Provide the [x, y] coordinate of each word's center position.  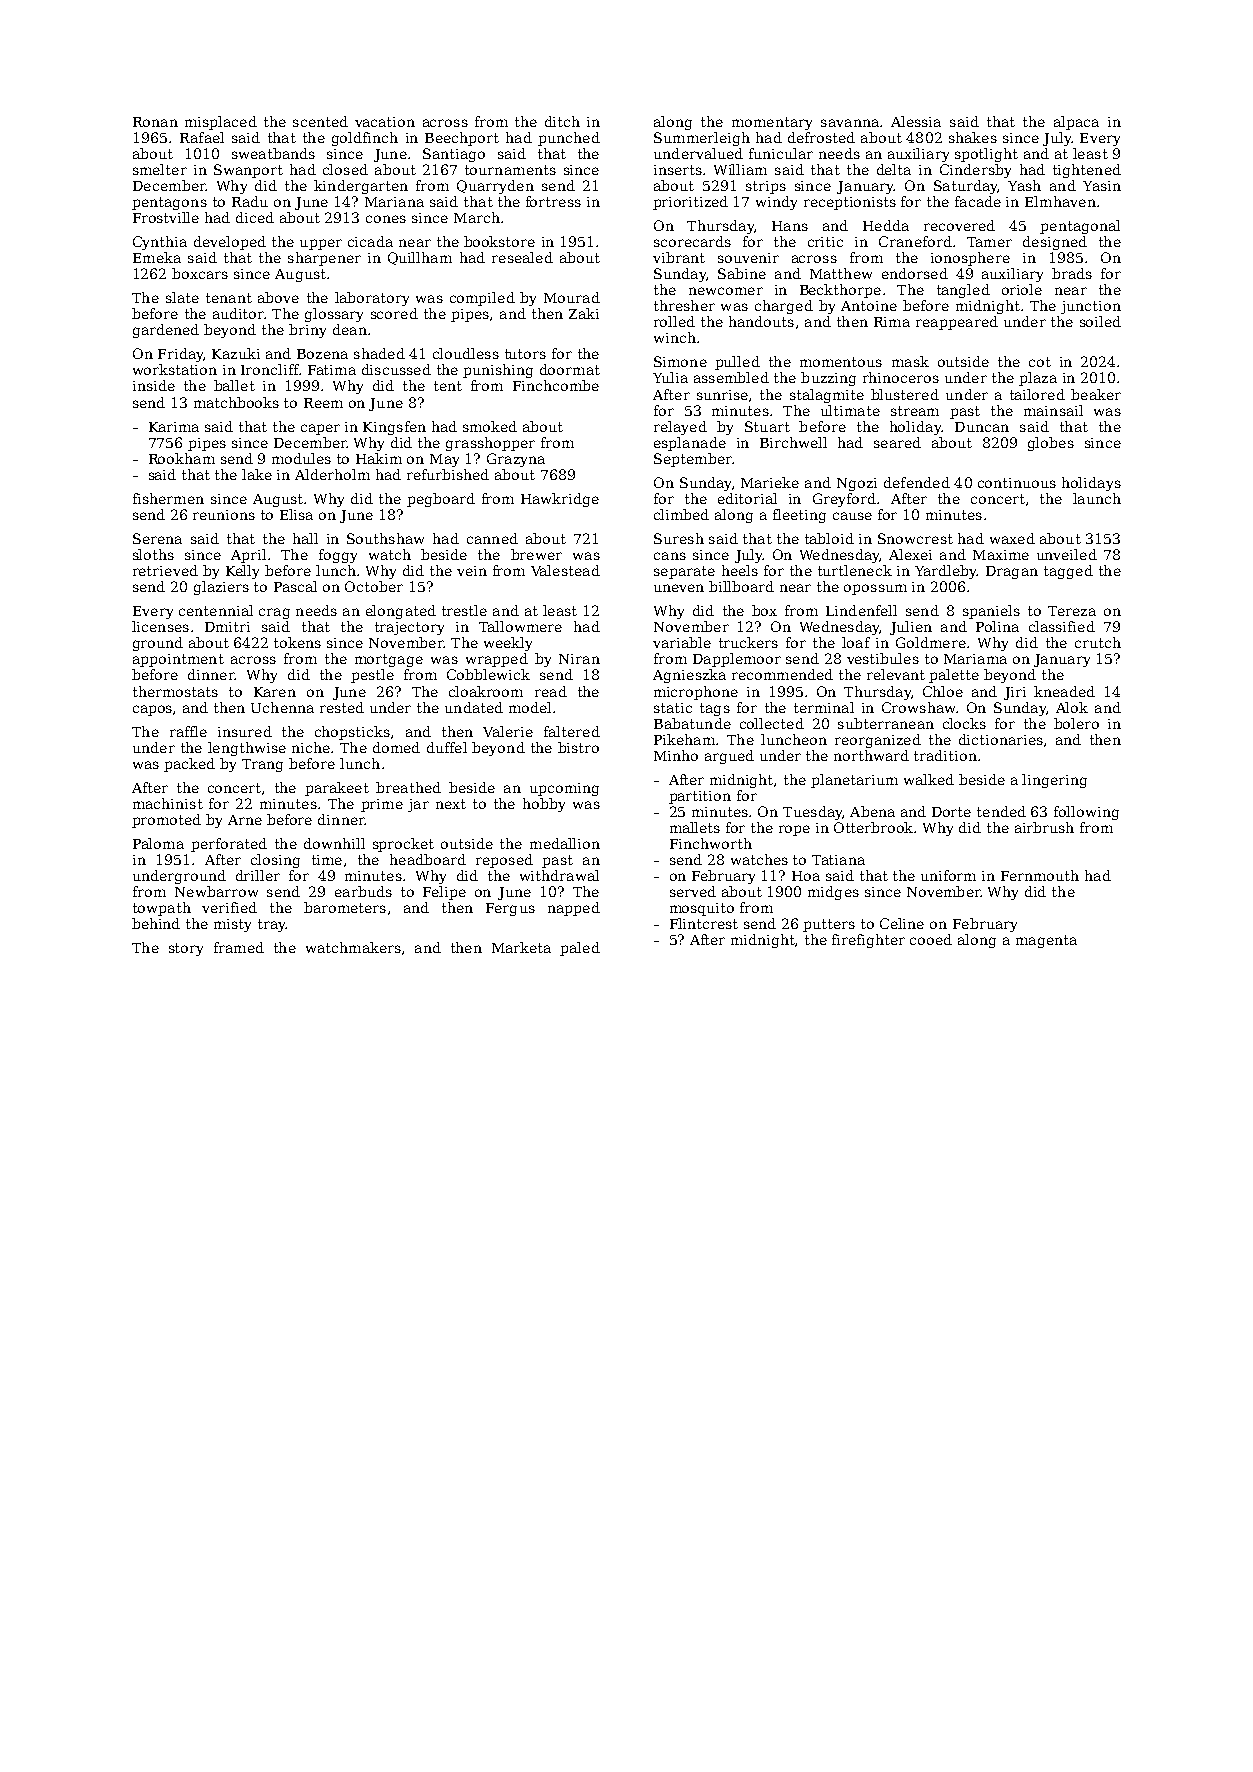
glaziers [221, 588]
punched [569, 139]
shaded [379, 353]
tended [1001, 811]
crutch [1098, 642]
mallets [695, 827]
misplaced [221, 123]
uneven [679, 588]
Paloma [158, 843]
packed [189, 765]
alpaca [1076, 123]
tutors [525, 354]
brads [1072, 273]
